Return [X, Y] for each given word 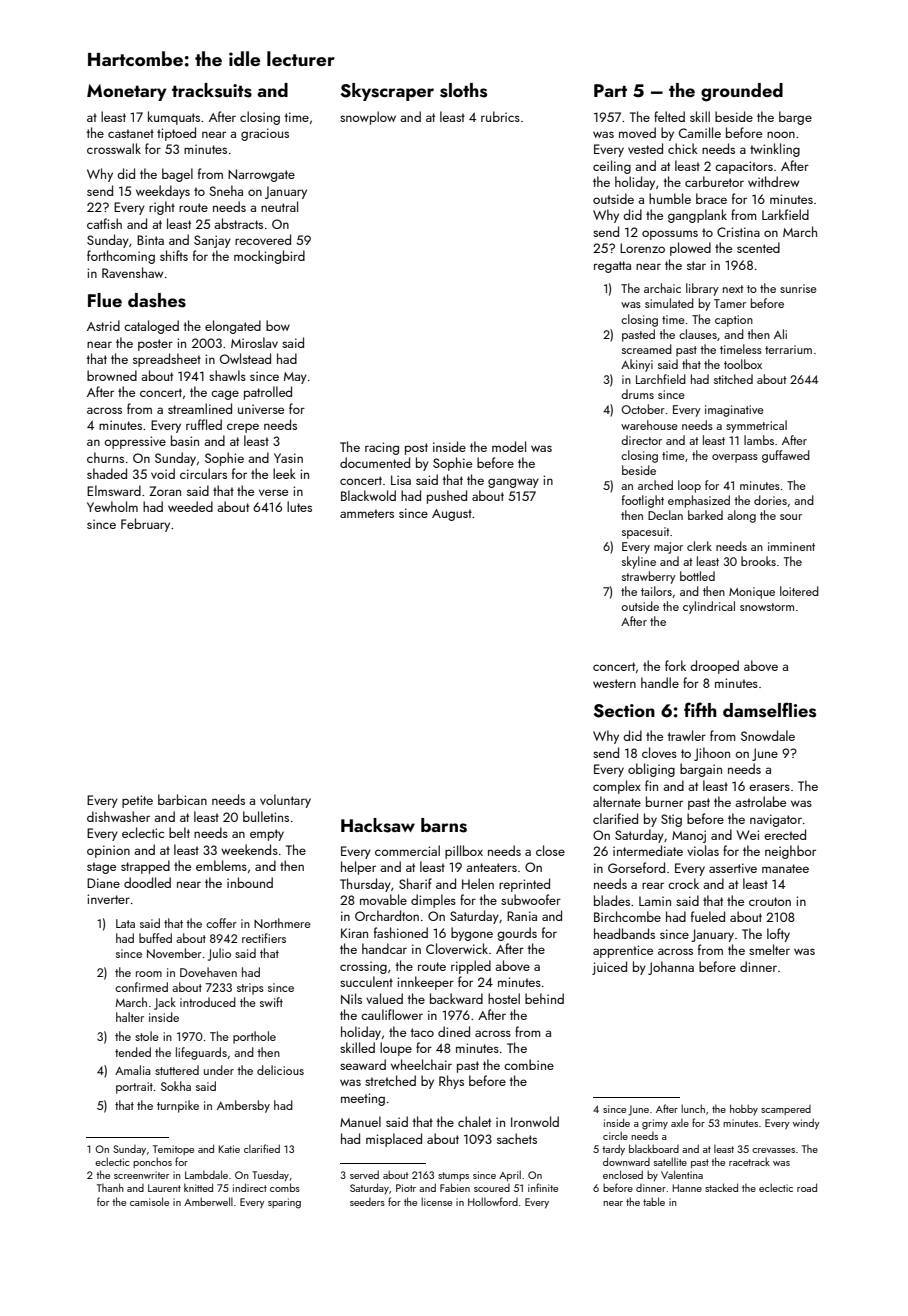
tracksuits [212, 90]
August [452, 515]
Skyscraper [387, 92]
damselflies [769, 710]
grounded [742, 92]
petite [137, 801]
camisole [149, 1201]
